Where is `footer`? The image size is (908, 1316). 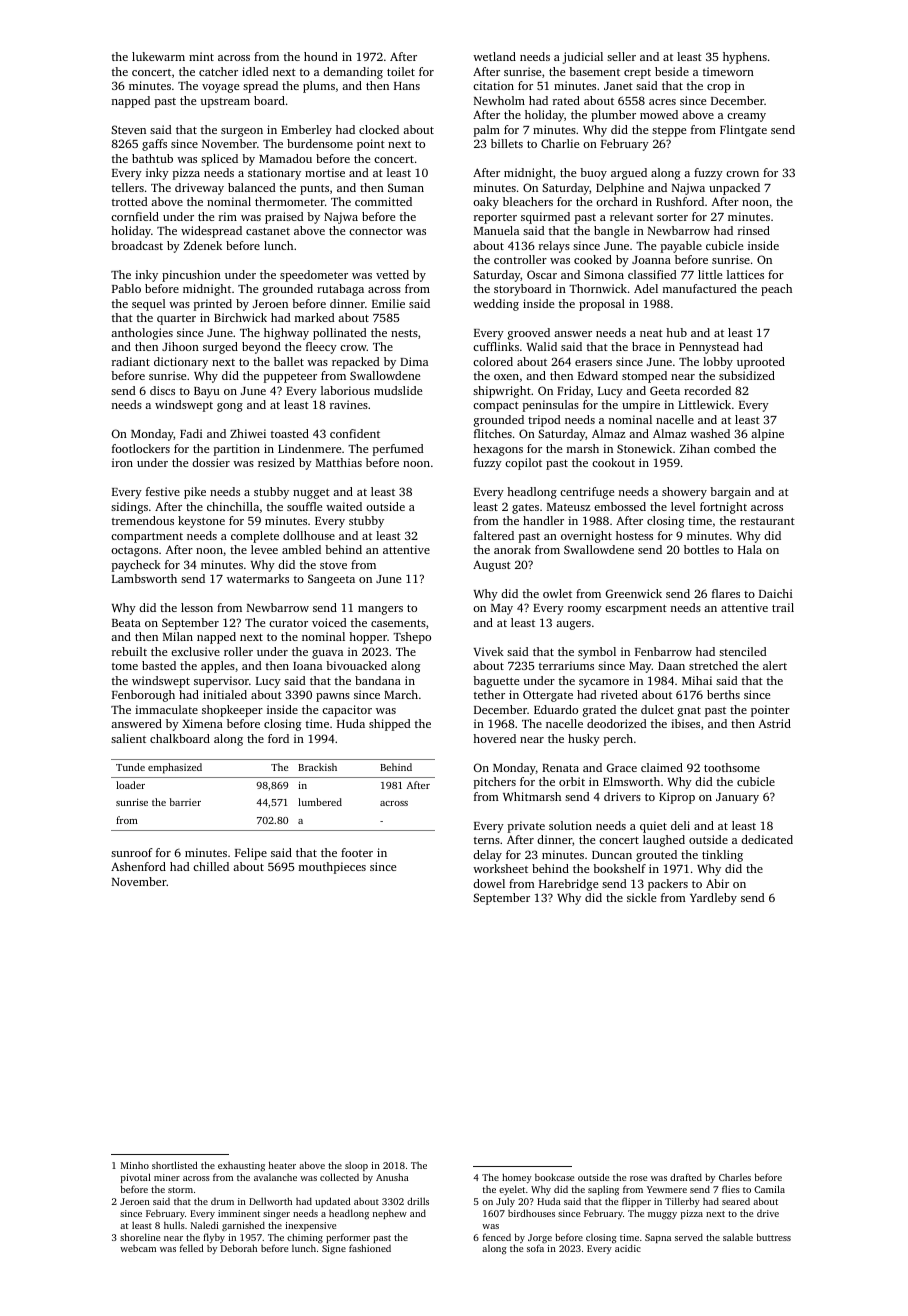 footer is located at coordinates (357, 852).
